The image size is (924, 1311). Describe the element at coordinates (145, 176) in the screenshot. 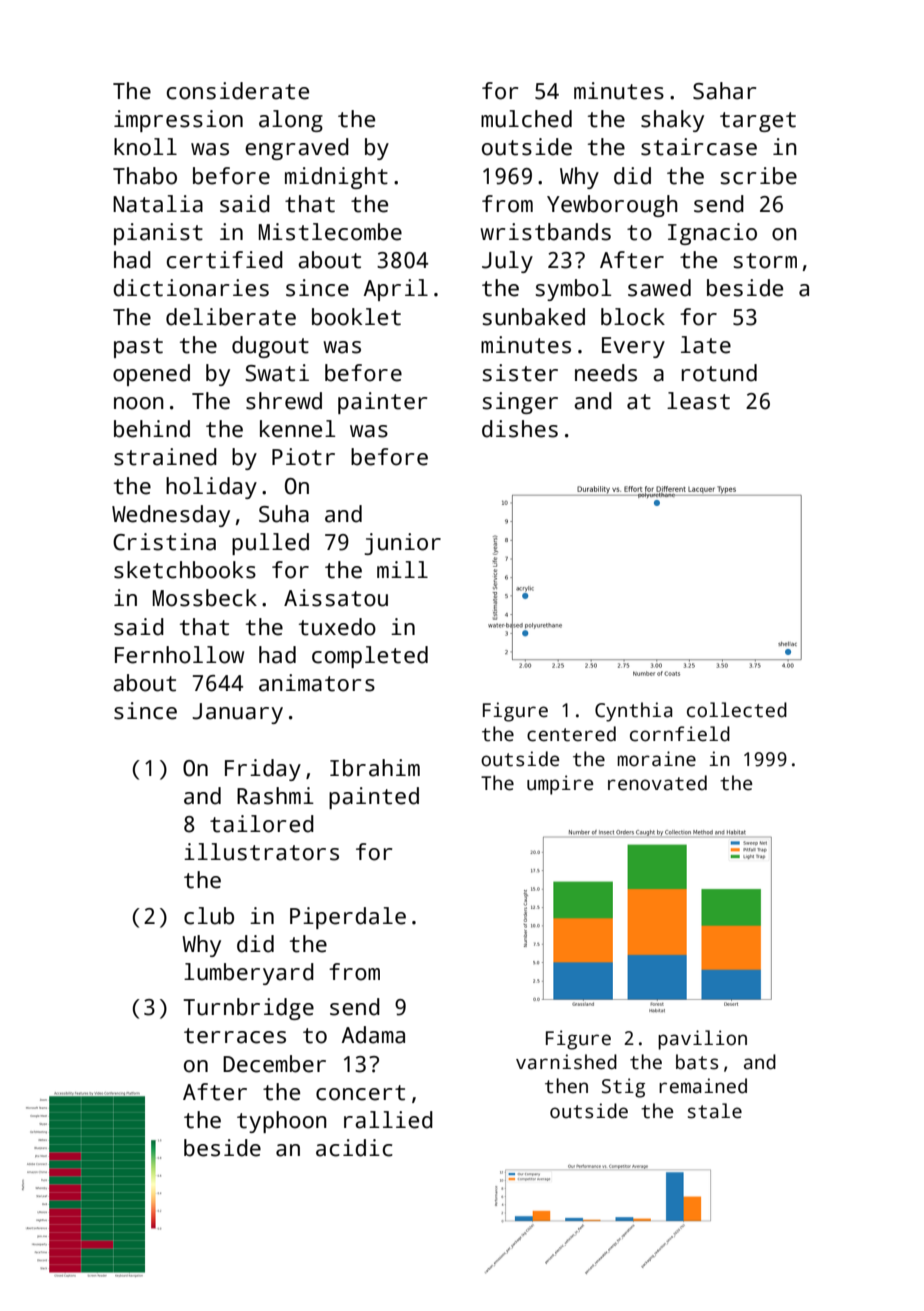

I see `Thabo` at that location.
